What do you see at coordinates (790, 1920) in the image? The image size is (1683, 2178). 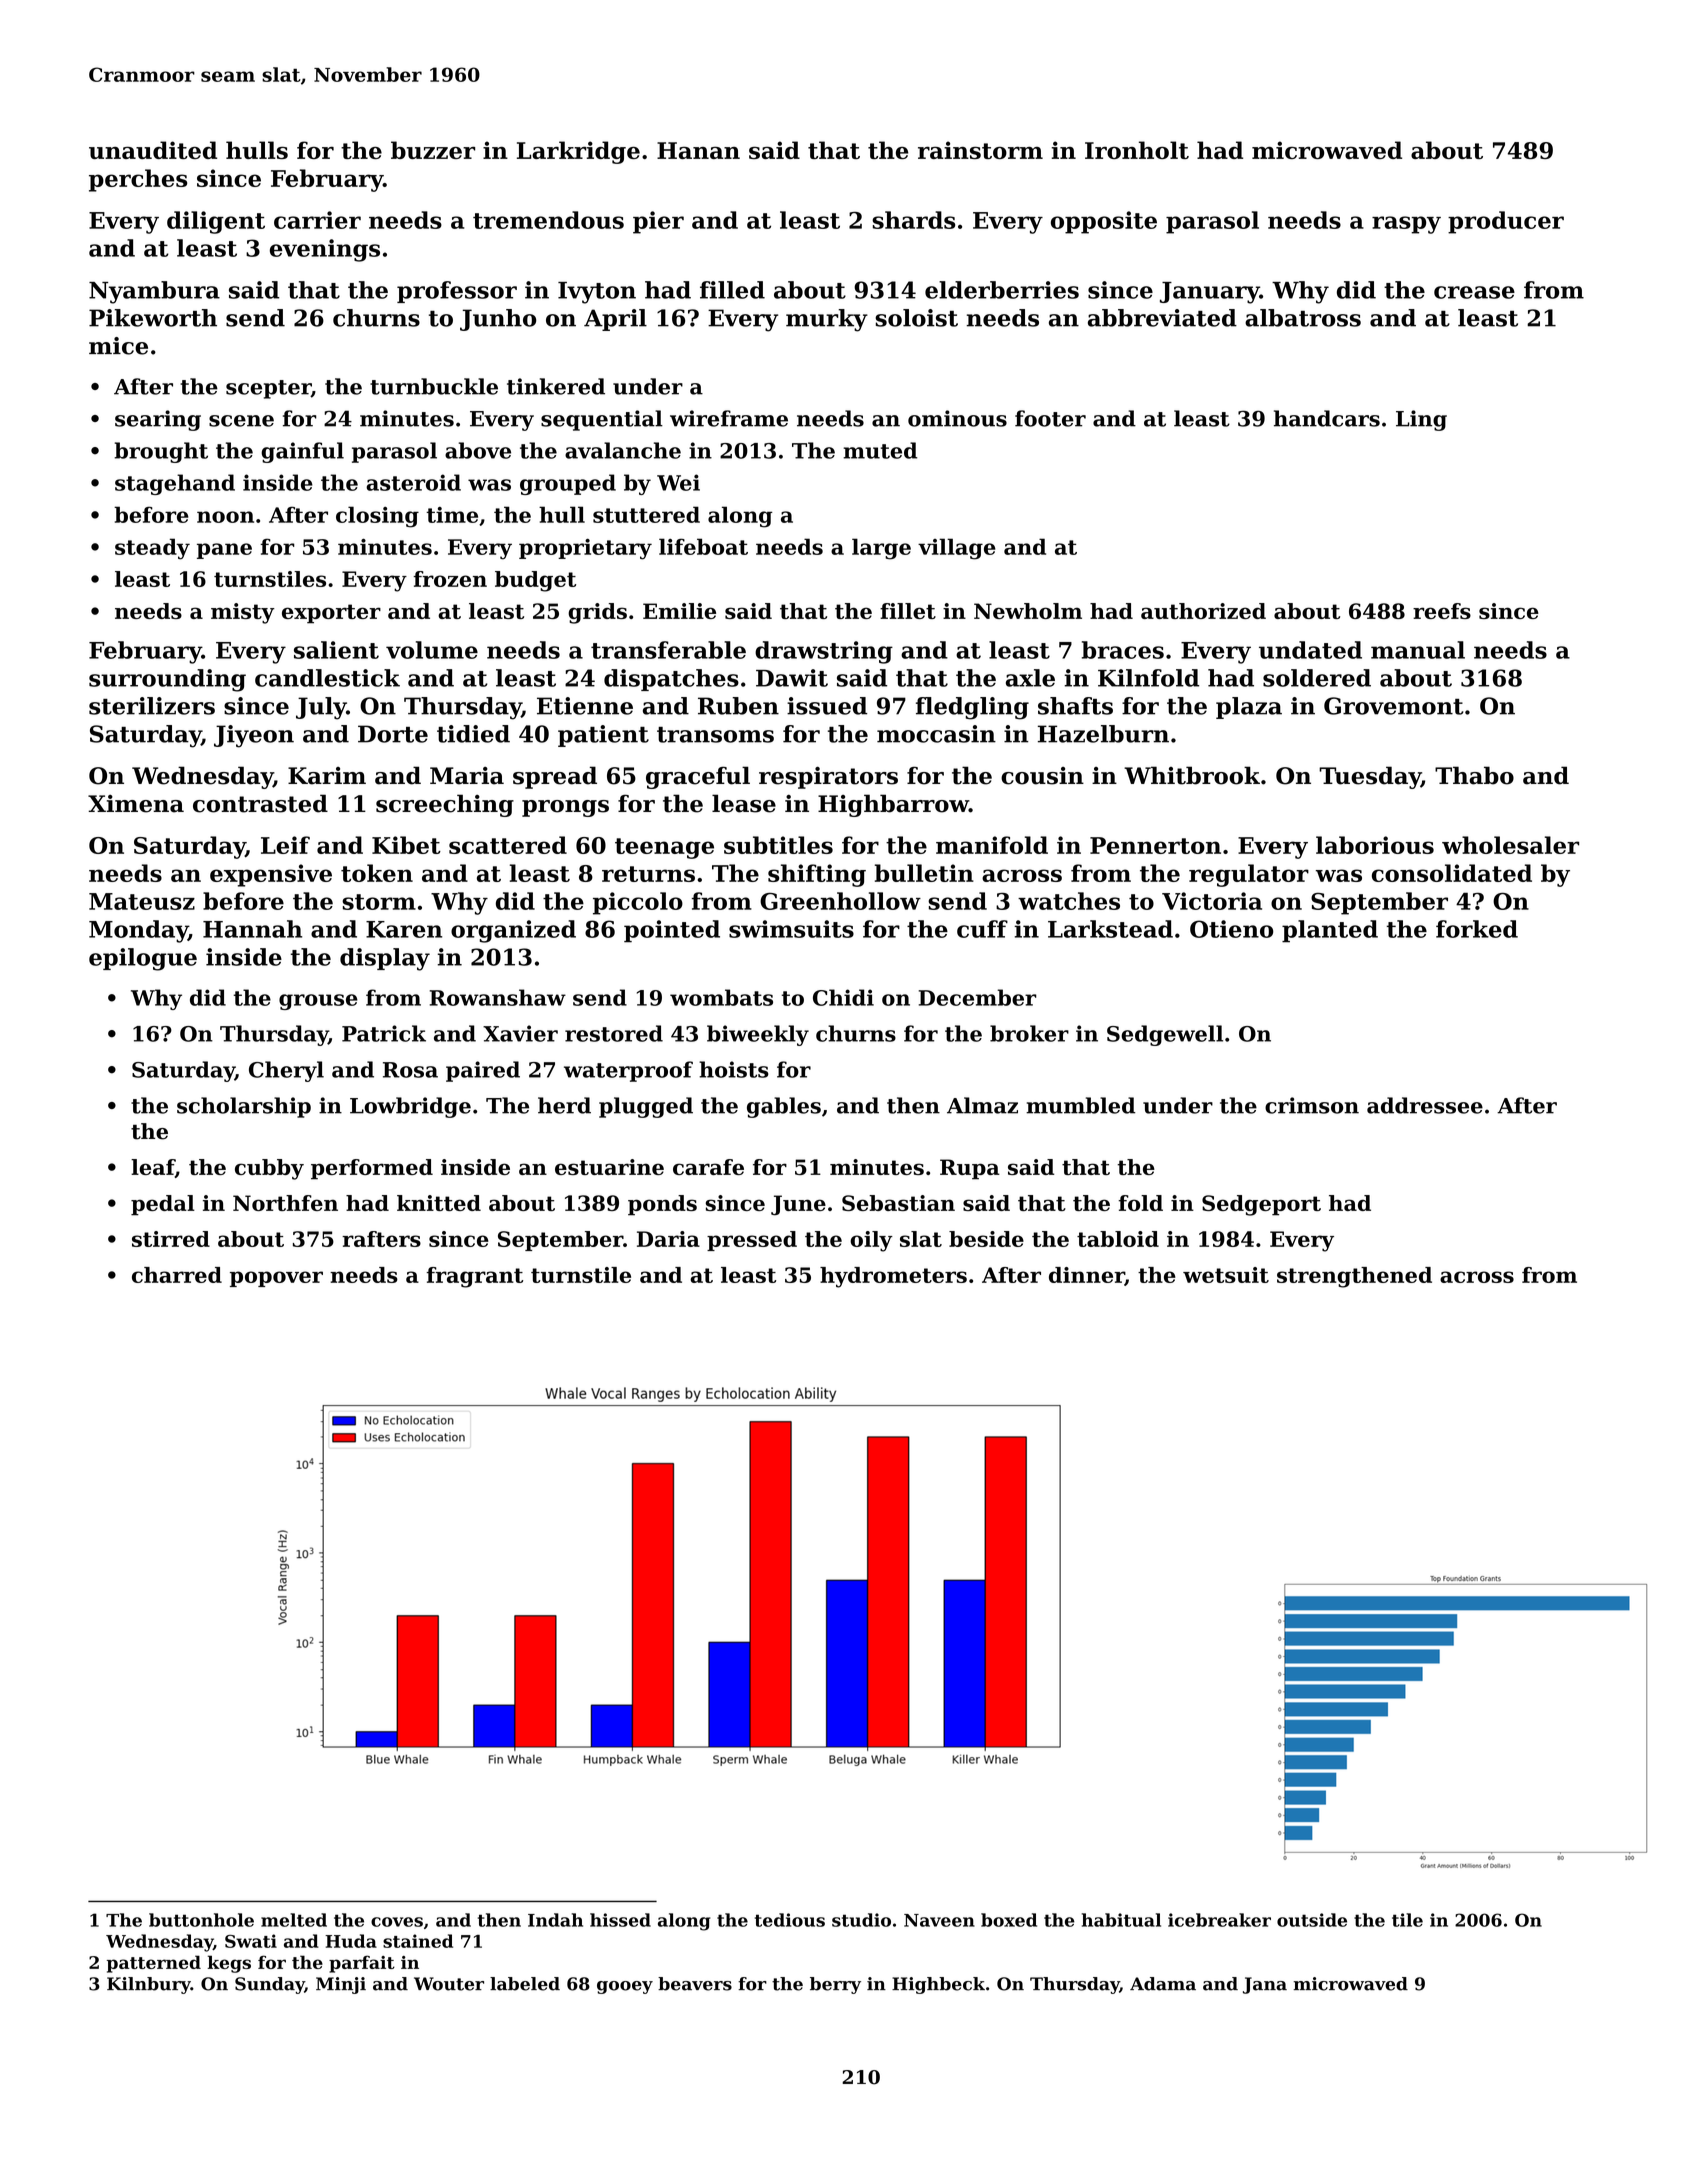 I see `tedious` at bounding box center [790, 1920].
